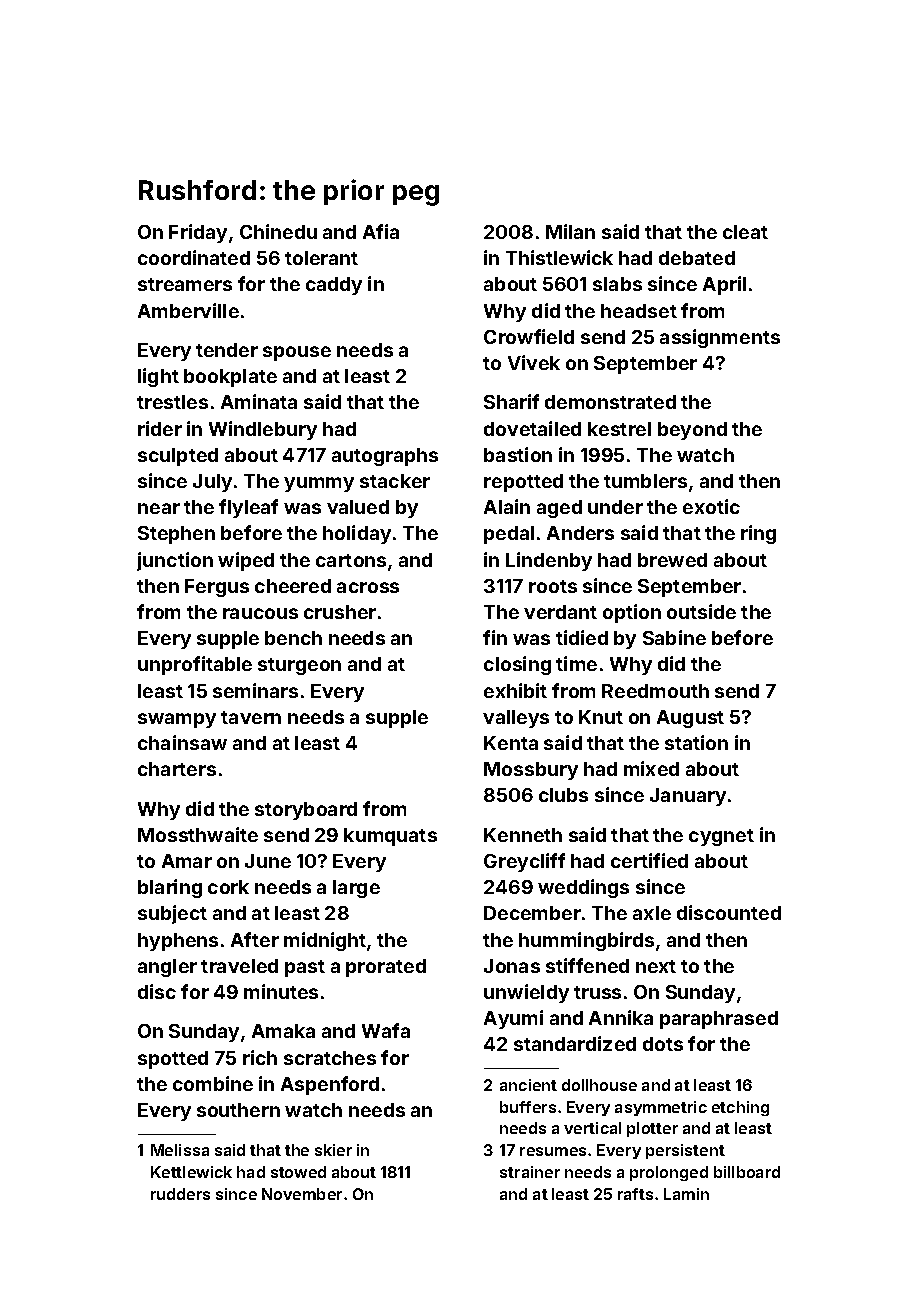 Image resolution: width=924 pixels, height=1311 pixels. What do you see at coordinates (227, 350) in the page?
I see `tender` at bounding box center [227, 350].
